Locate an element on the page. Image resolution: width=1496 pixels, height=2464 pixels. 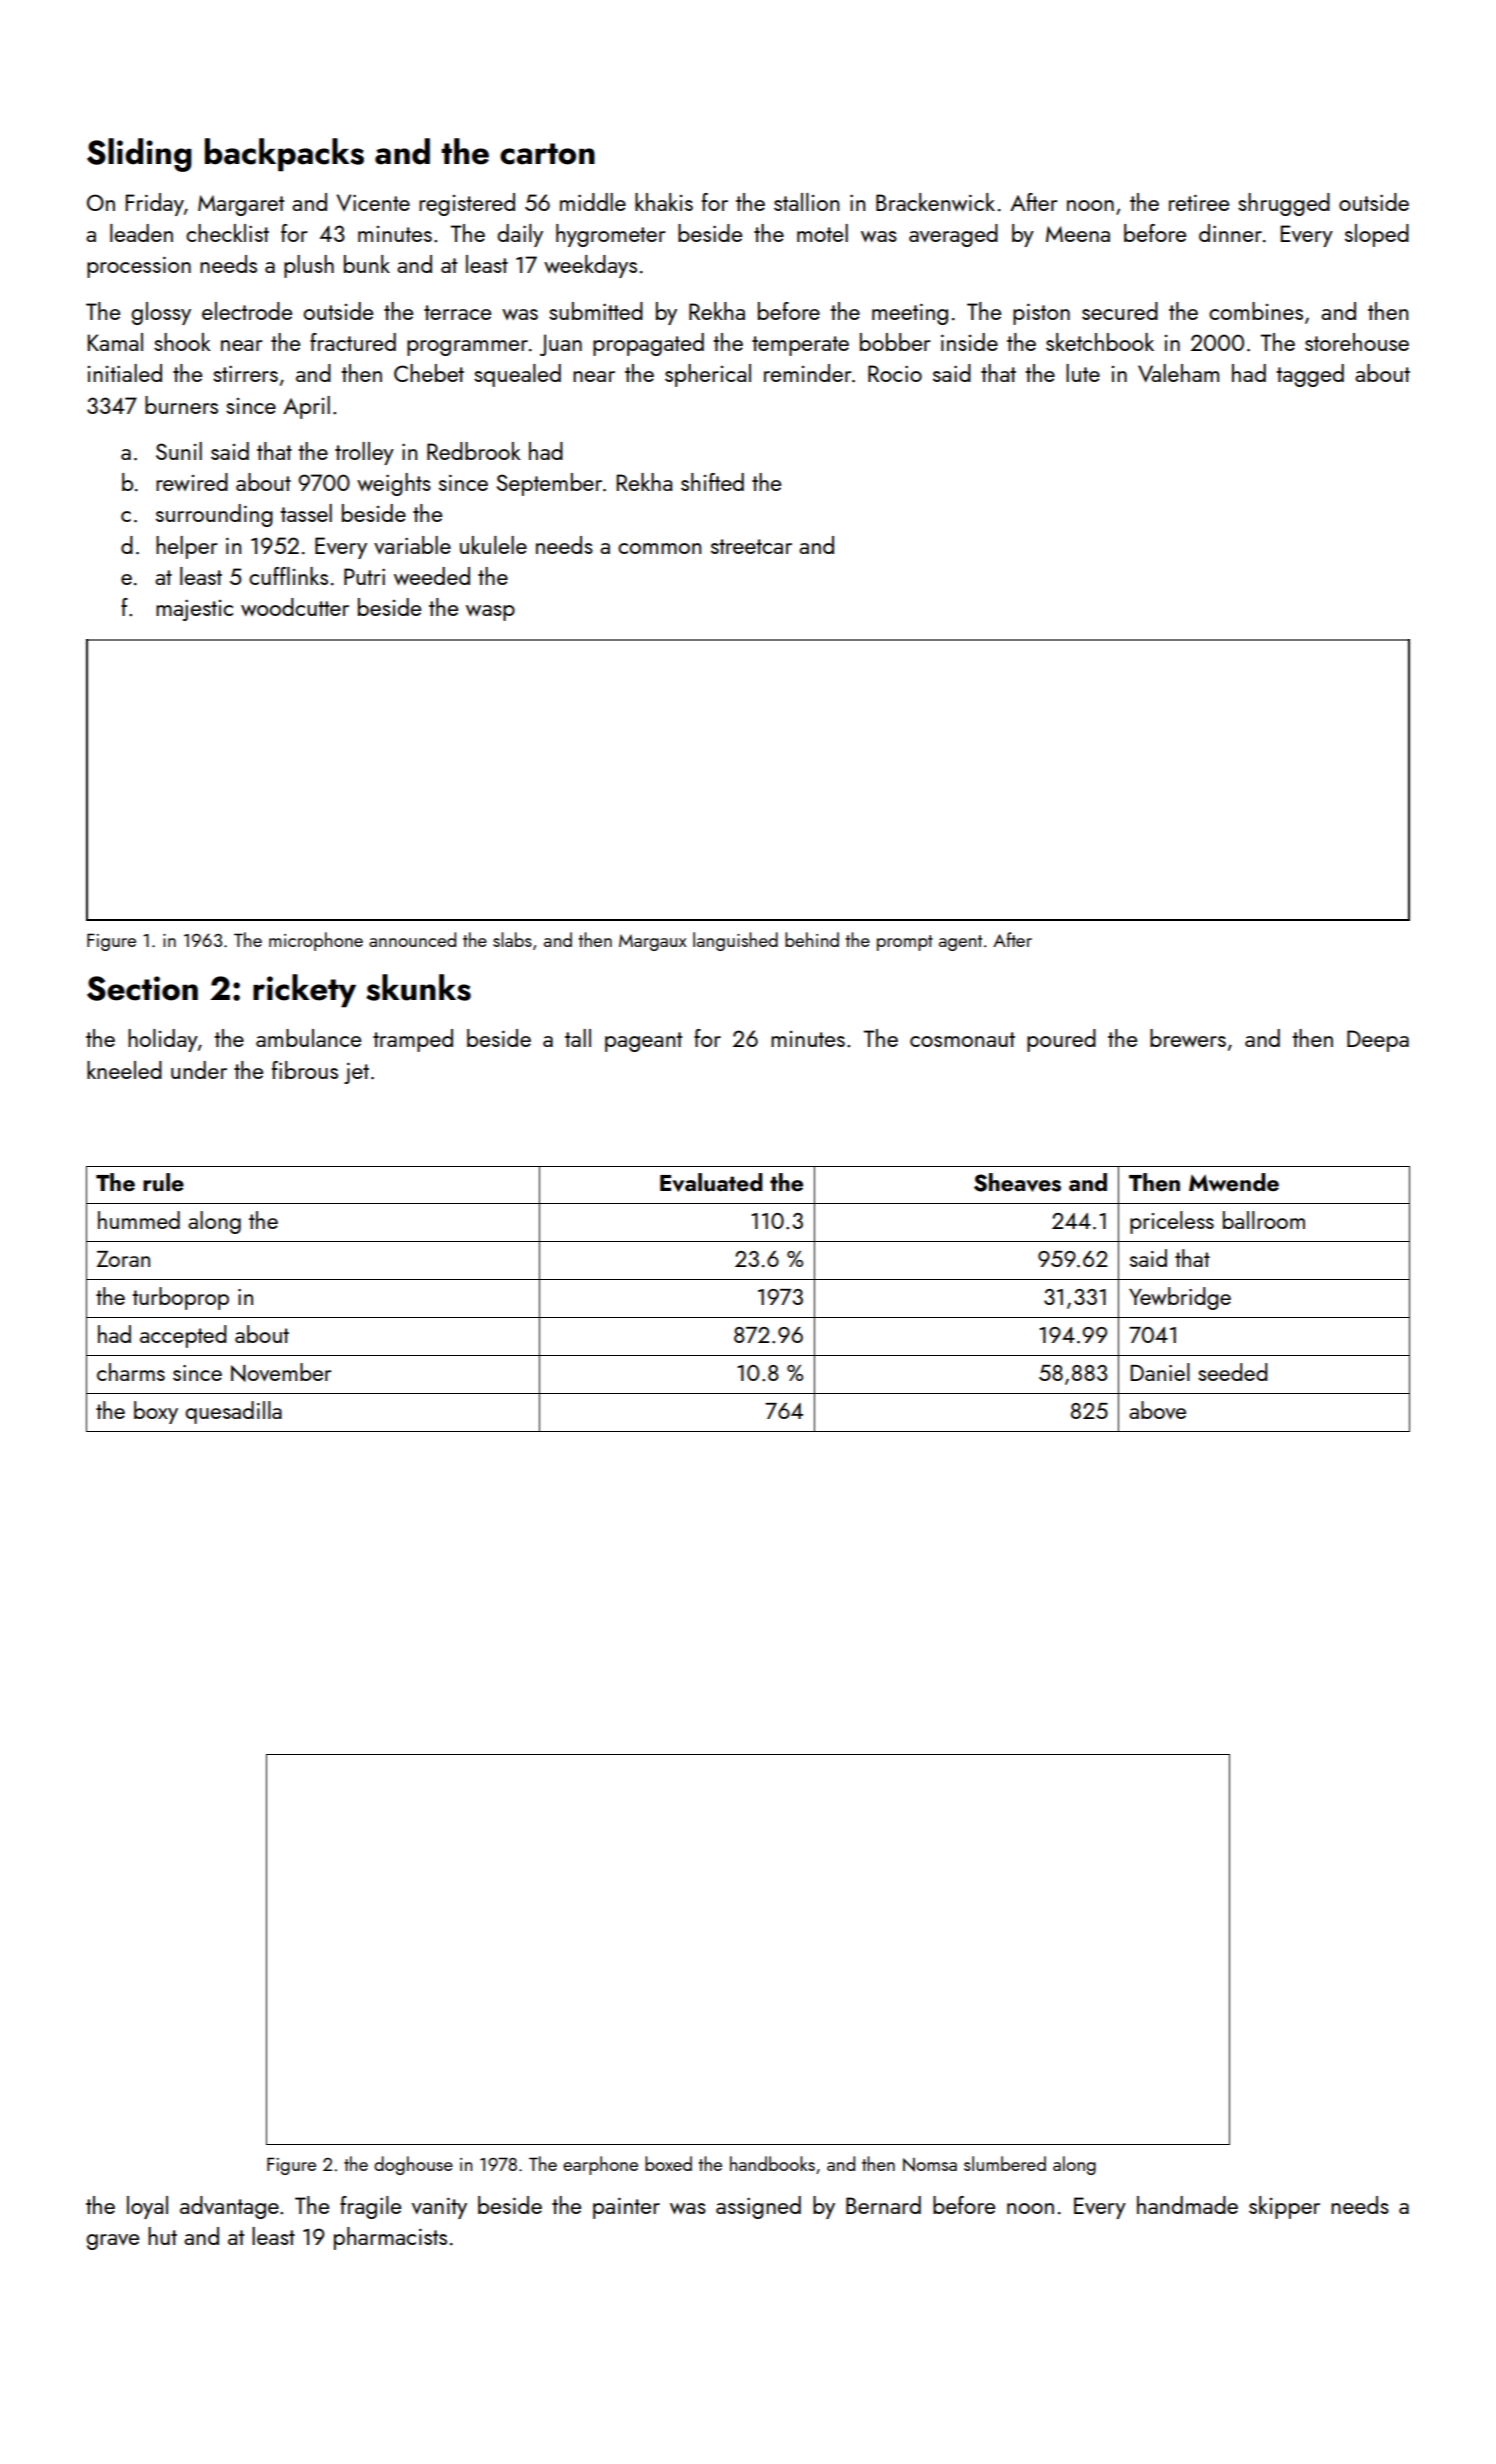
tagged is located at coordinates (1310, 375).
